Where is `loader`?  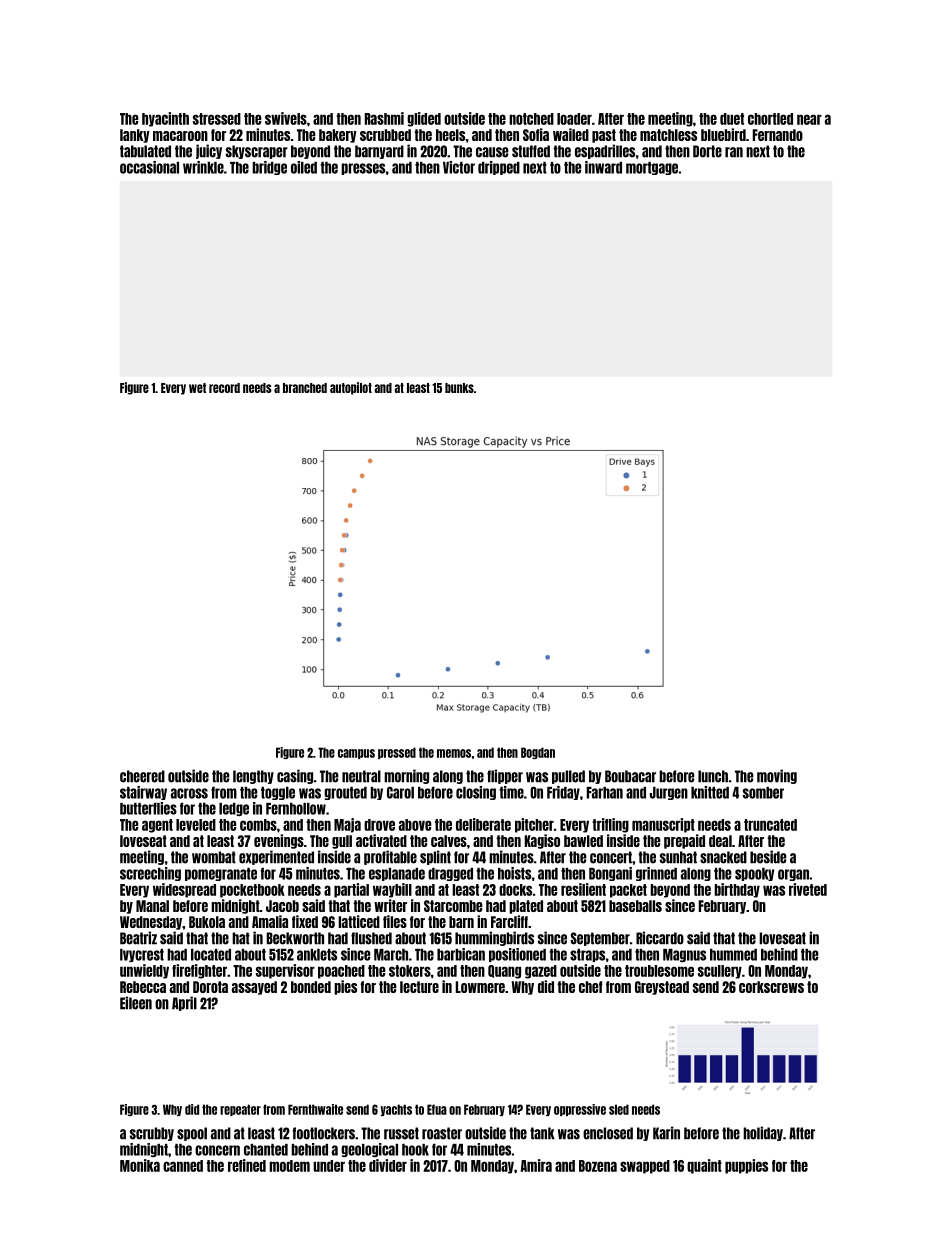
loader is located at coordinates (574, 119).
